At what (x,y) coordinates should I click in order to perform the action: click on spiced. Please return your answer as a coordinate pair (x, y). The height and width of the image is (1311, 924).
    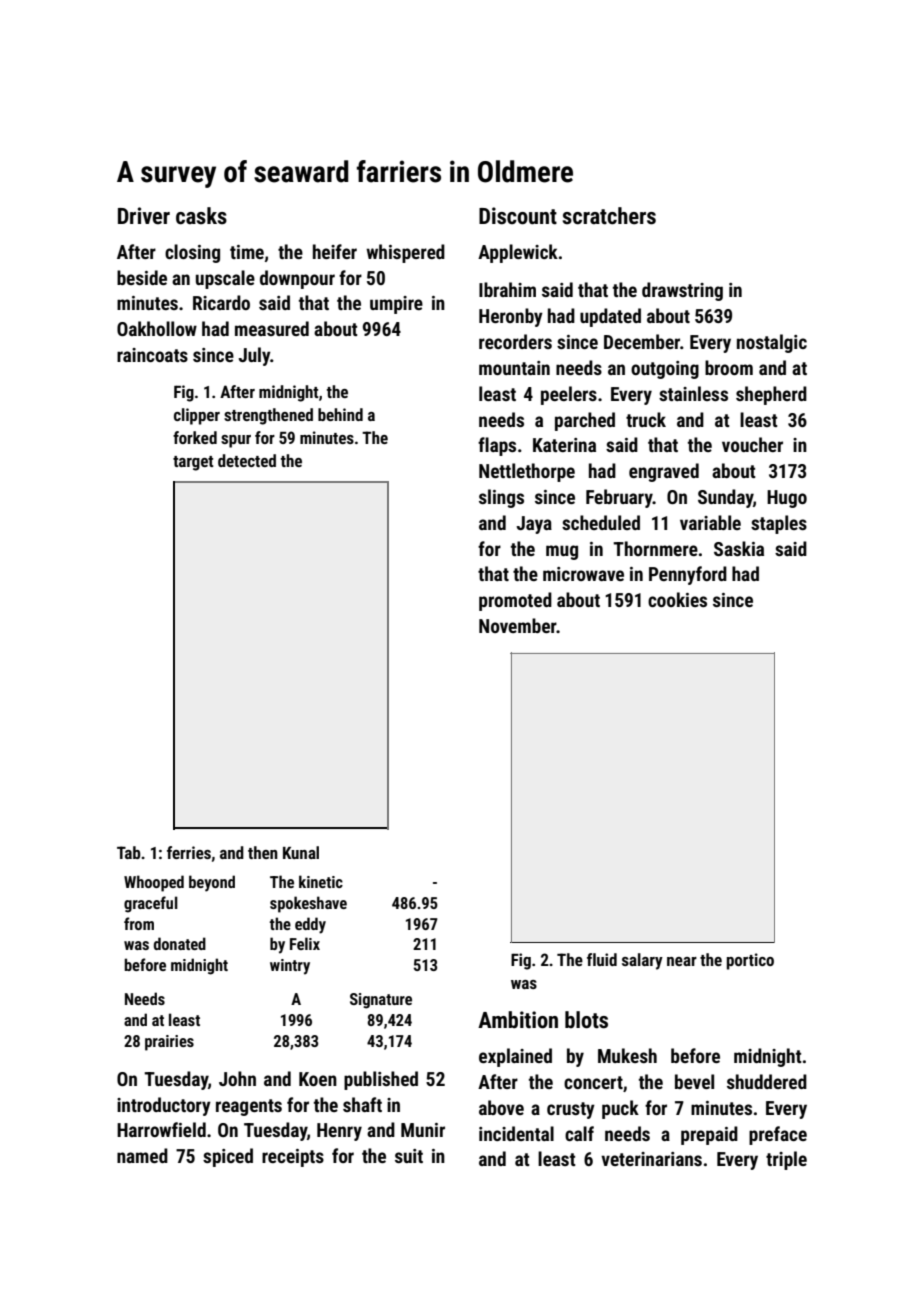
    Looking at the image, I should click on (228, 1157).
